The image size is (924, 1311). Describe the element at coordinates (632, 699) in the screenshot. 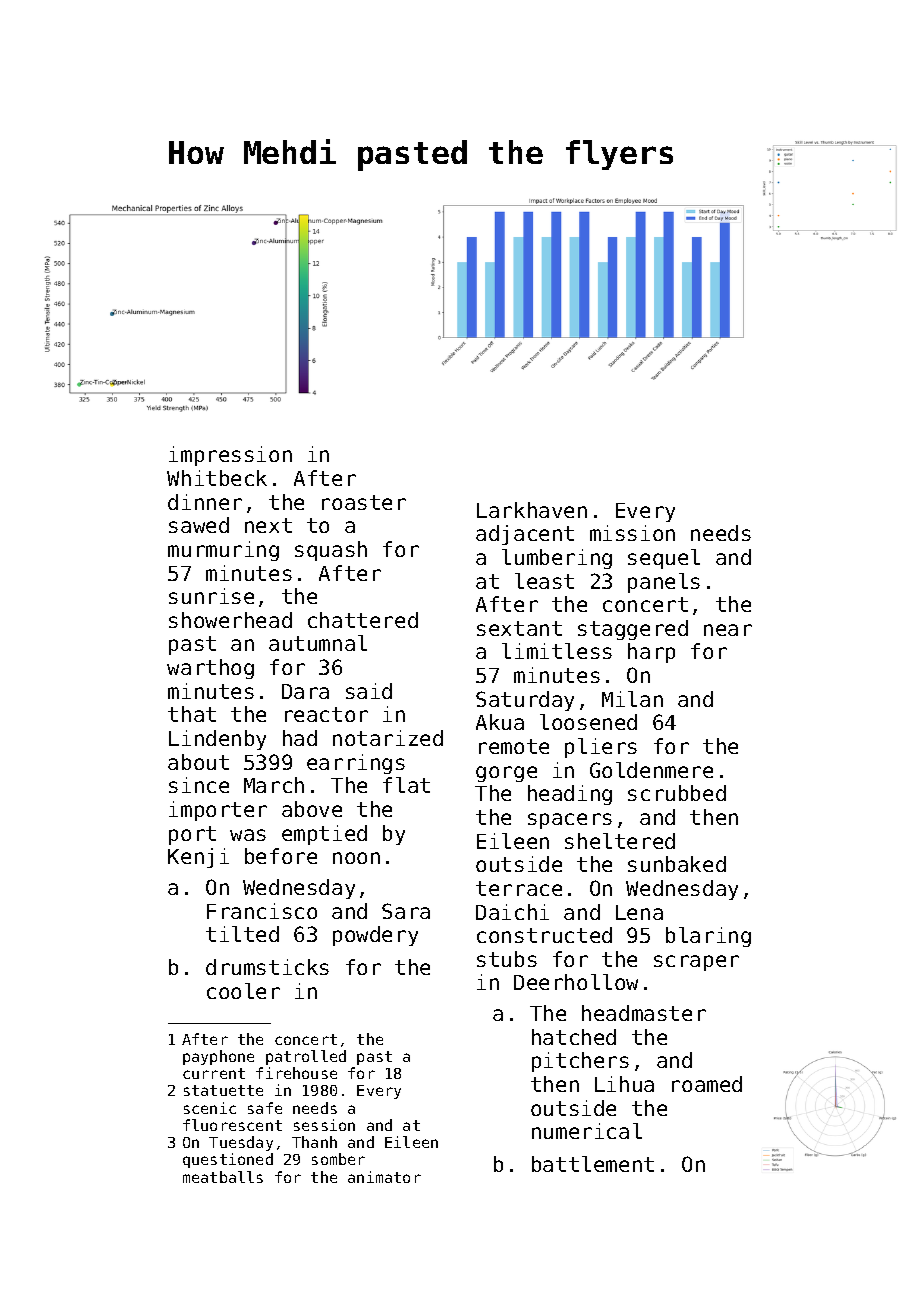

I see `Milan` at that location.
